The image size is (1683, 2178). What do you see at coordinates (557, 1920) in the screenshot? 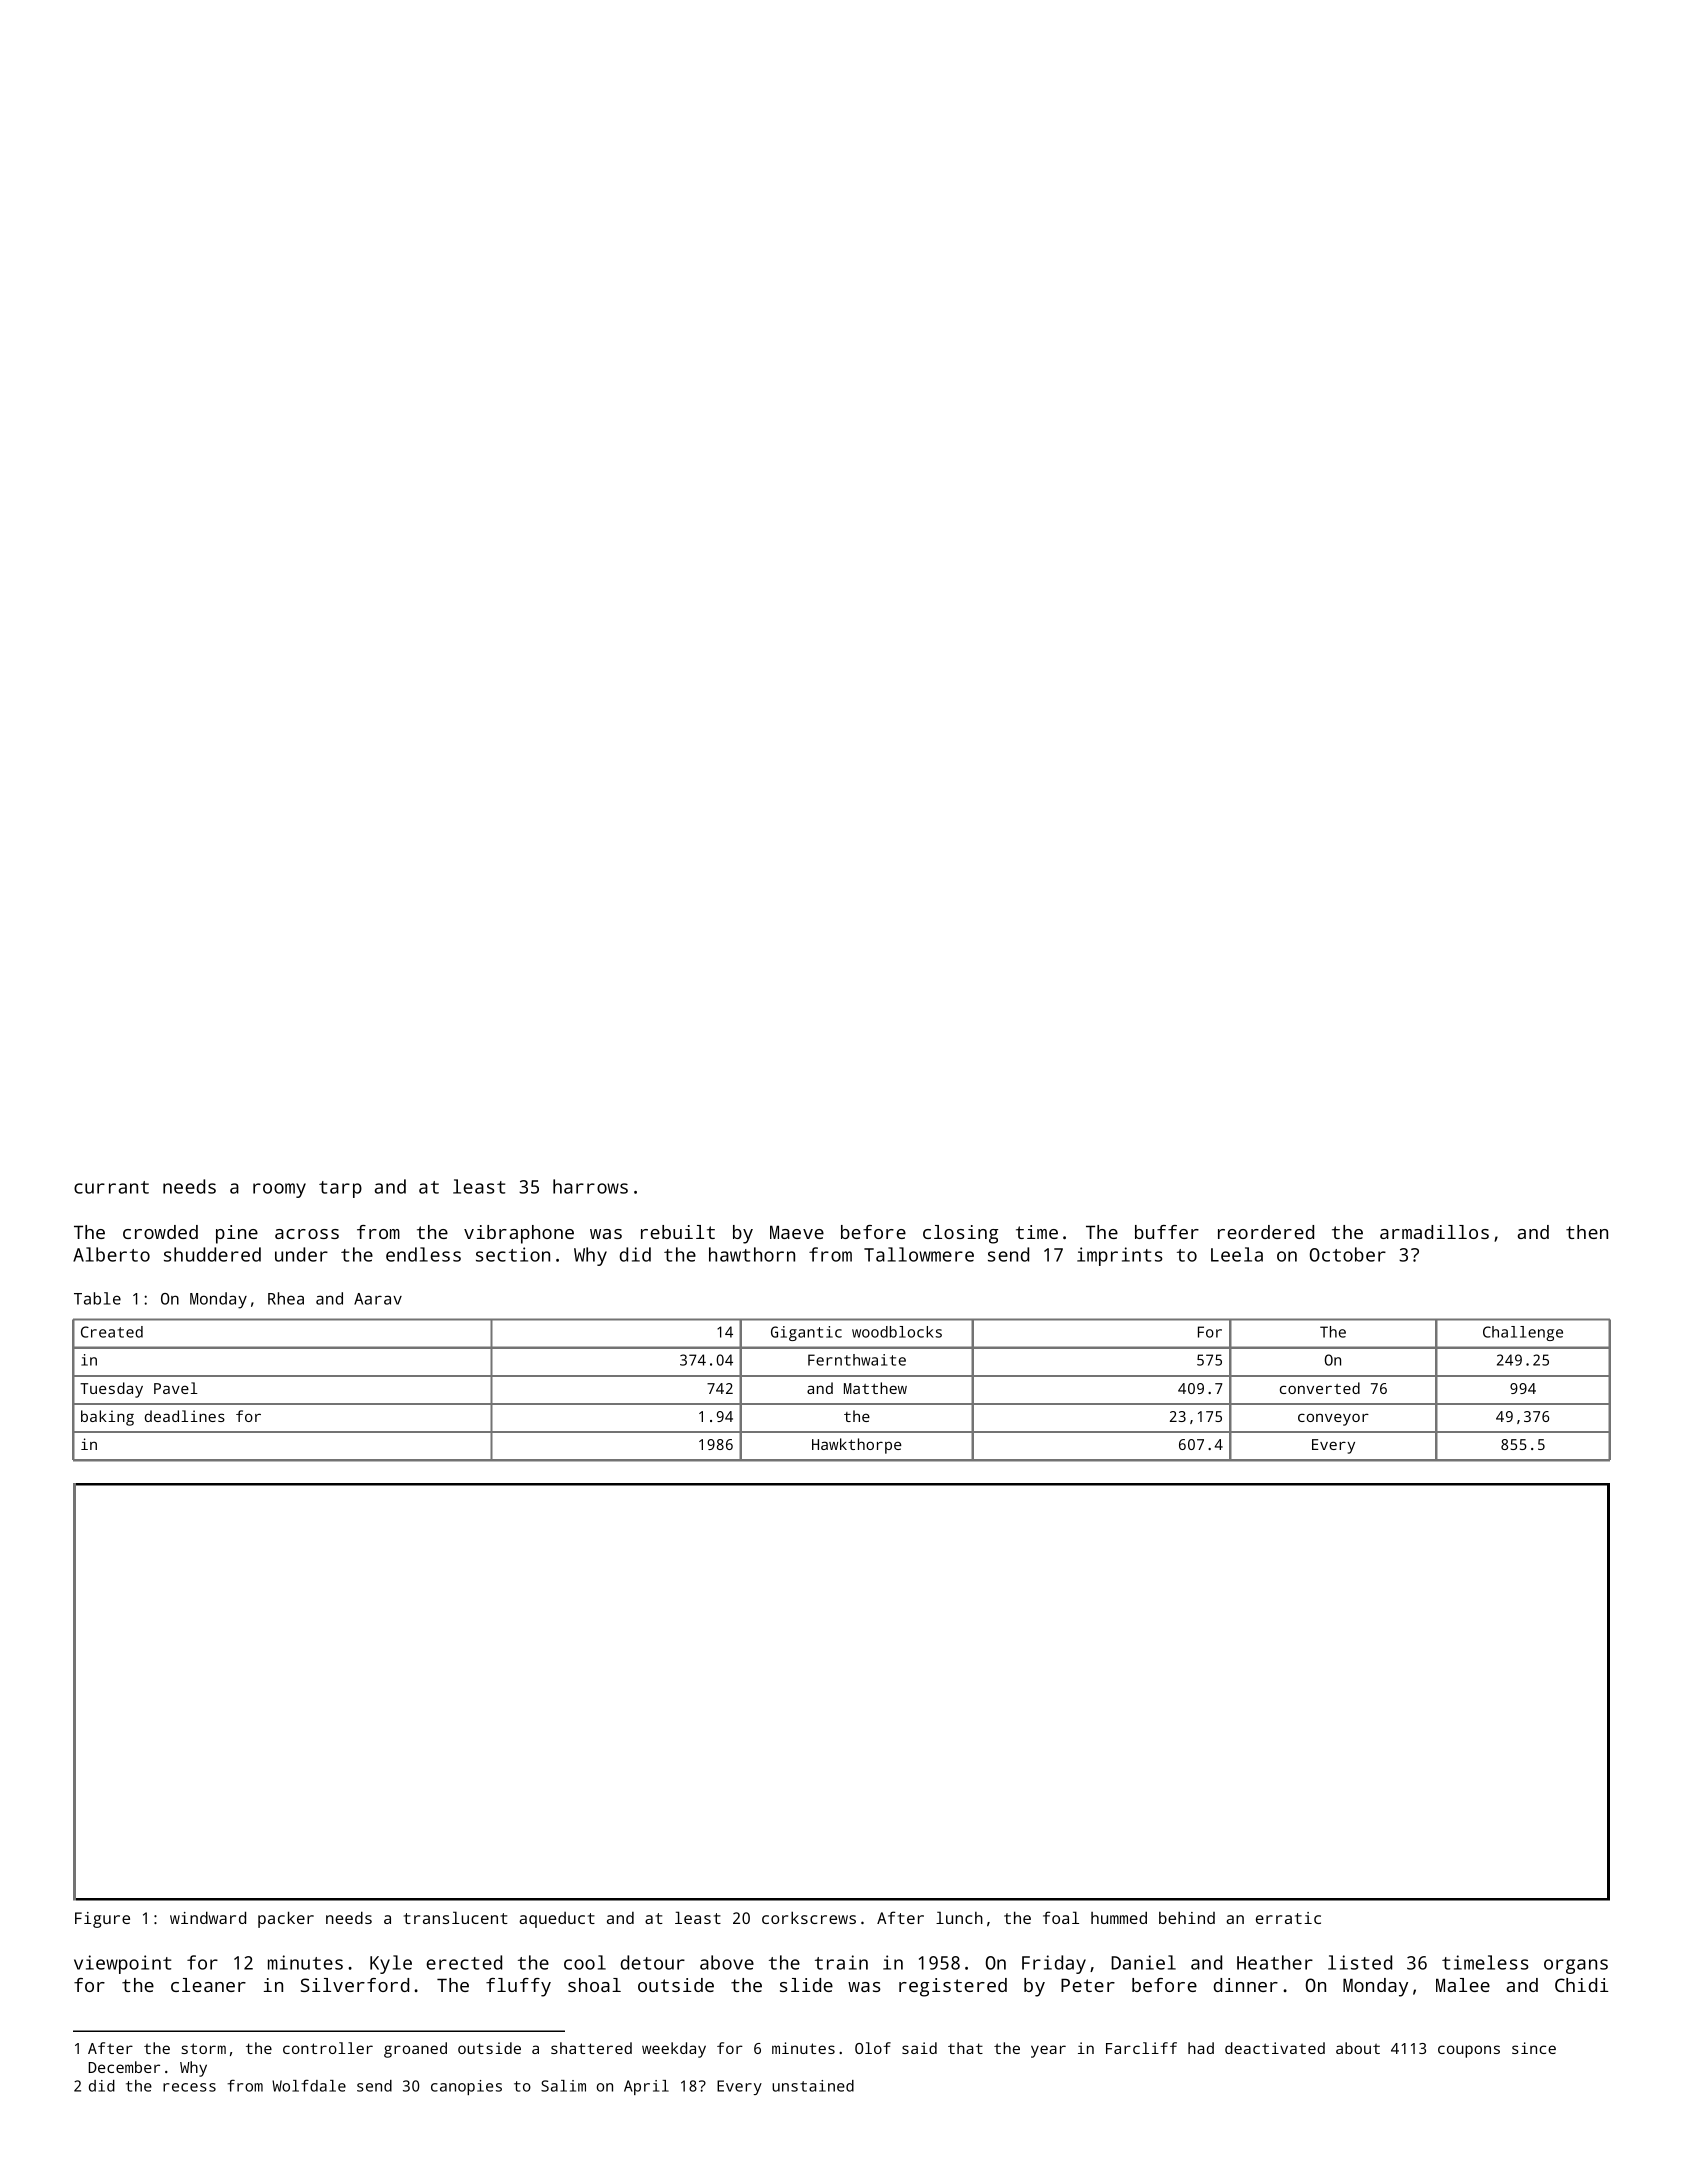
I see `aqueduct` at bounding box center [557, 1920].
